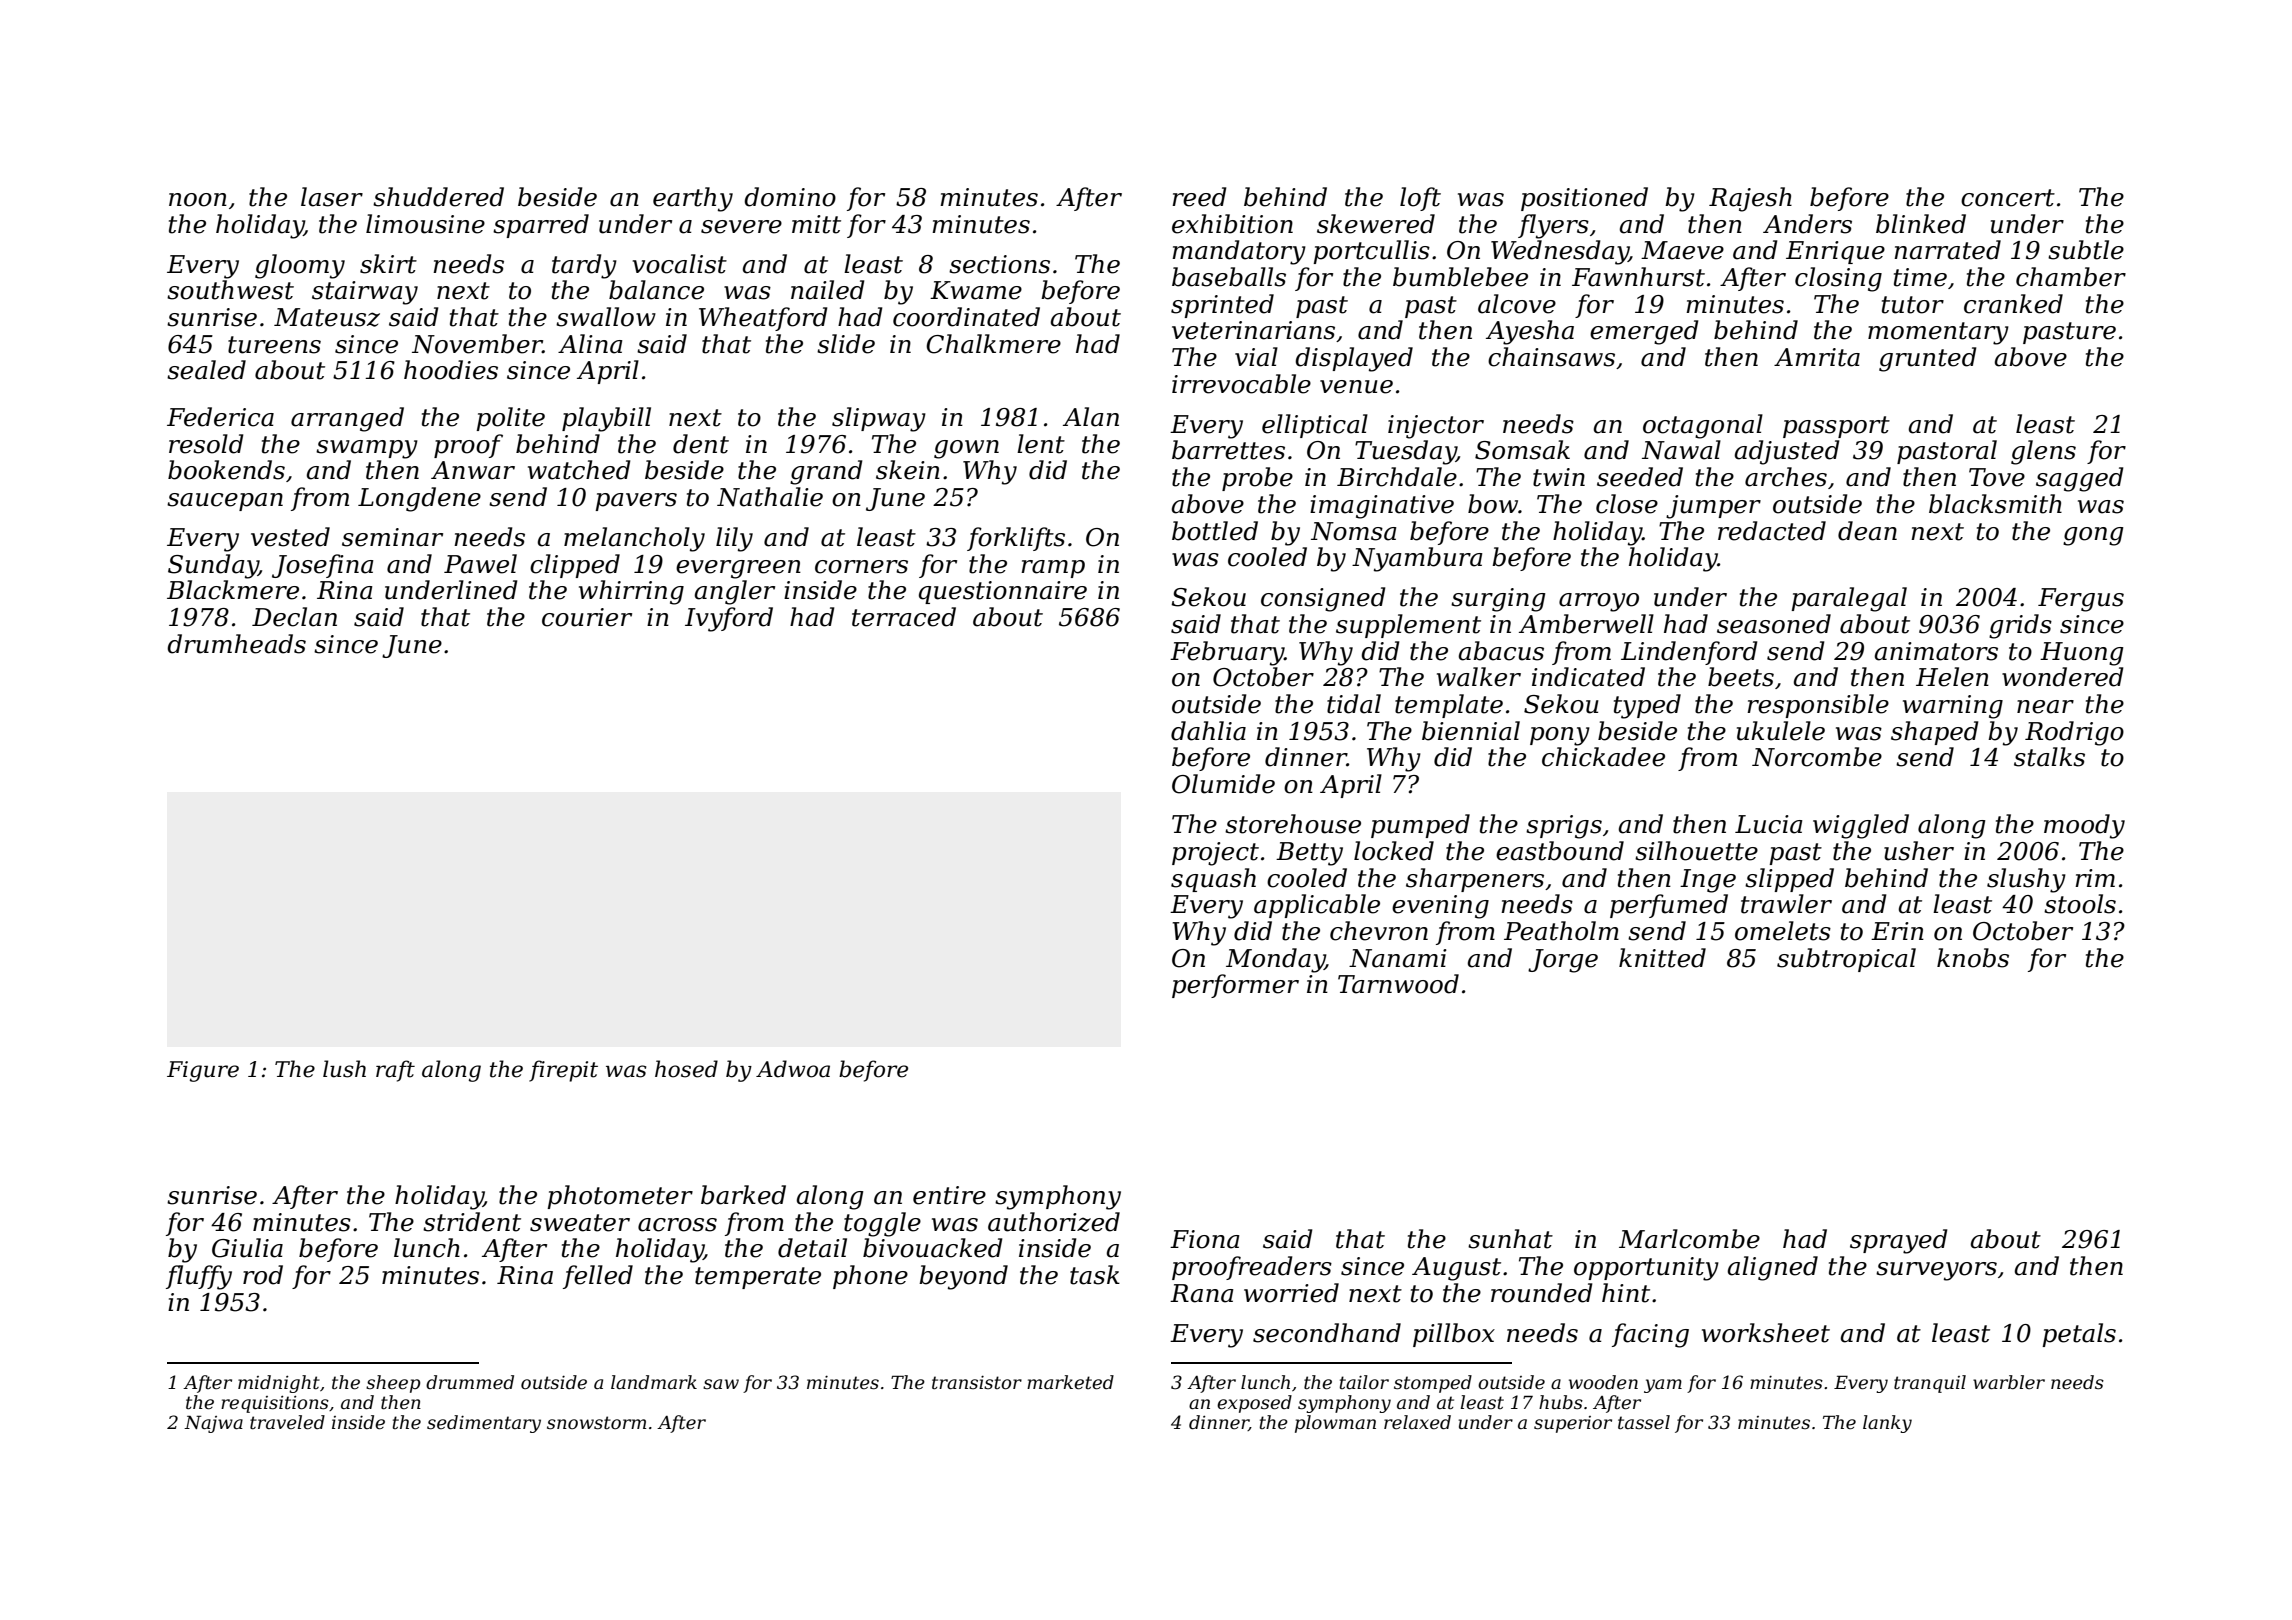 Image resolution: width=2292 pixels, height=1620 pixels. I want to click on positioned, so click(1584, 199).
